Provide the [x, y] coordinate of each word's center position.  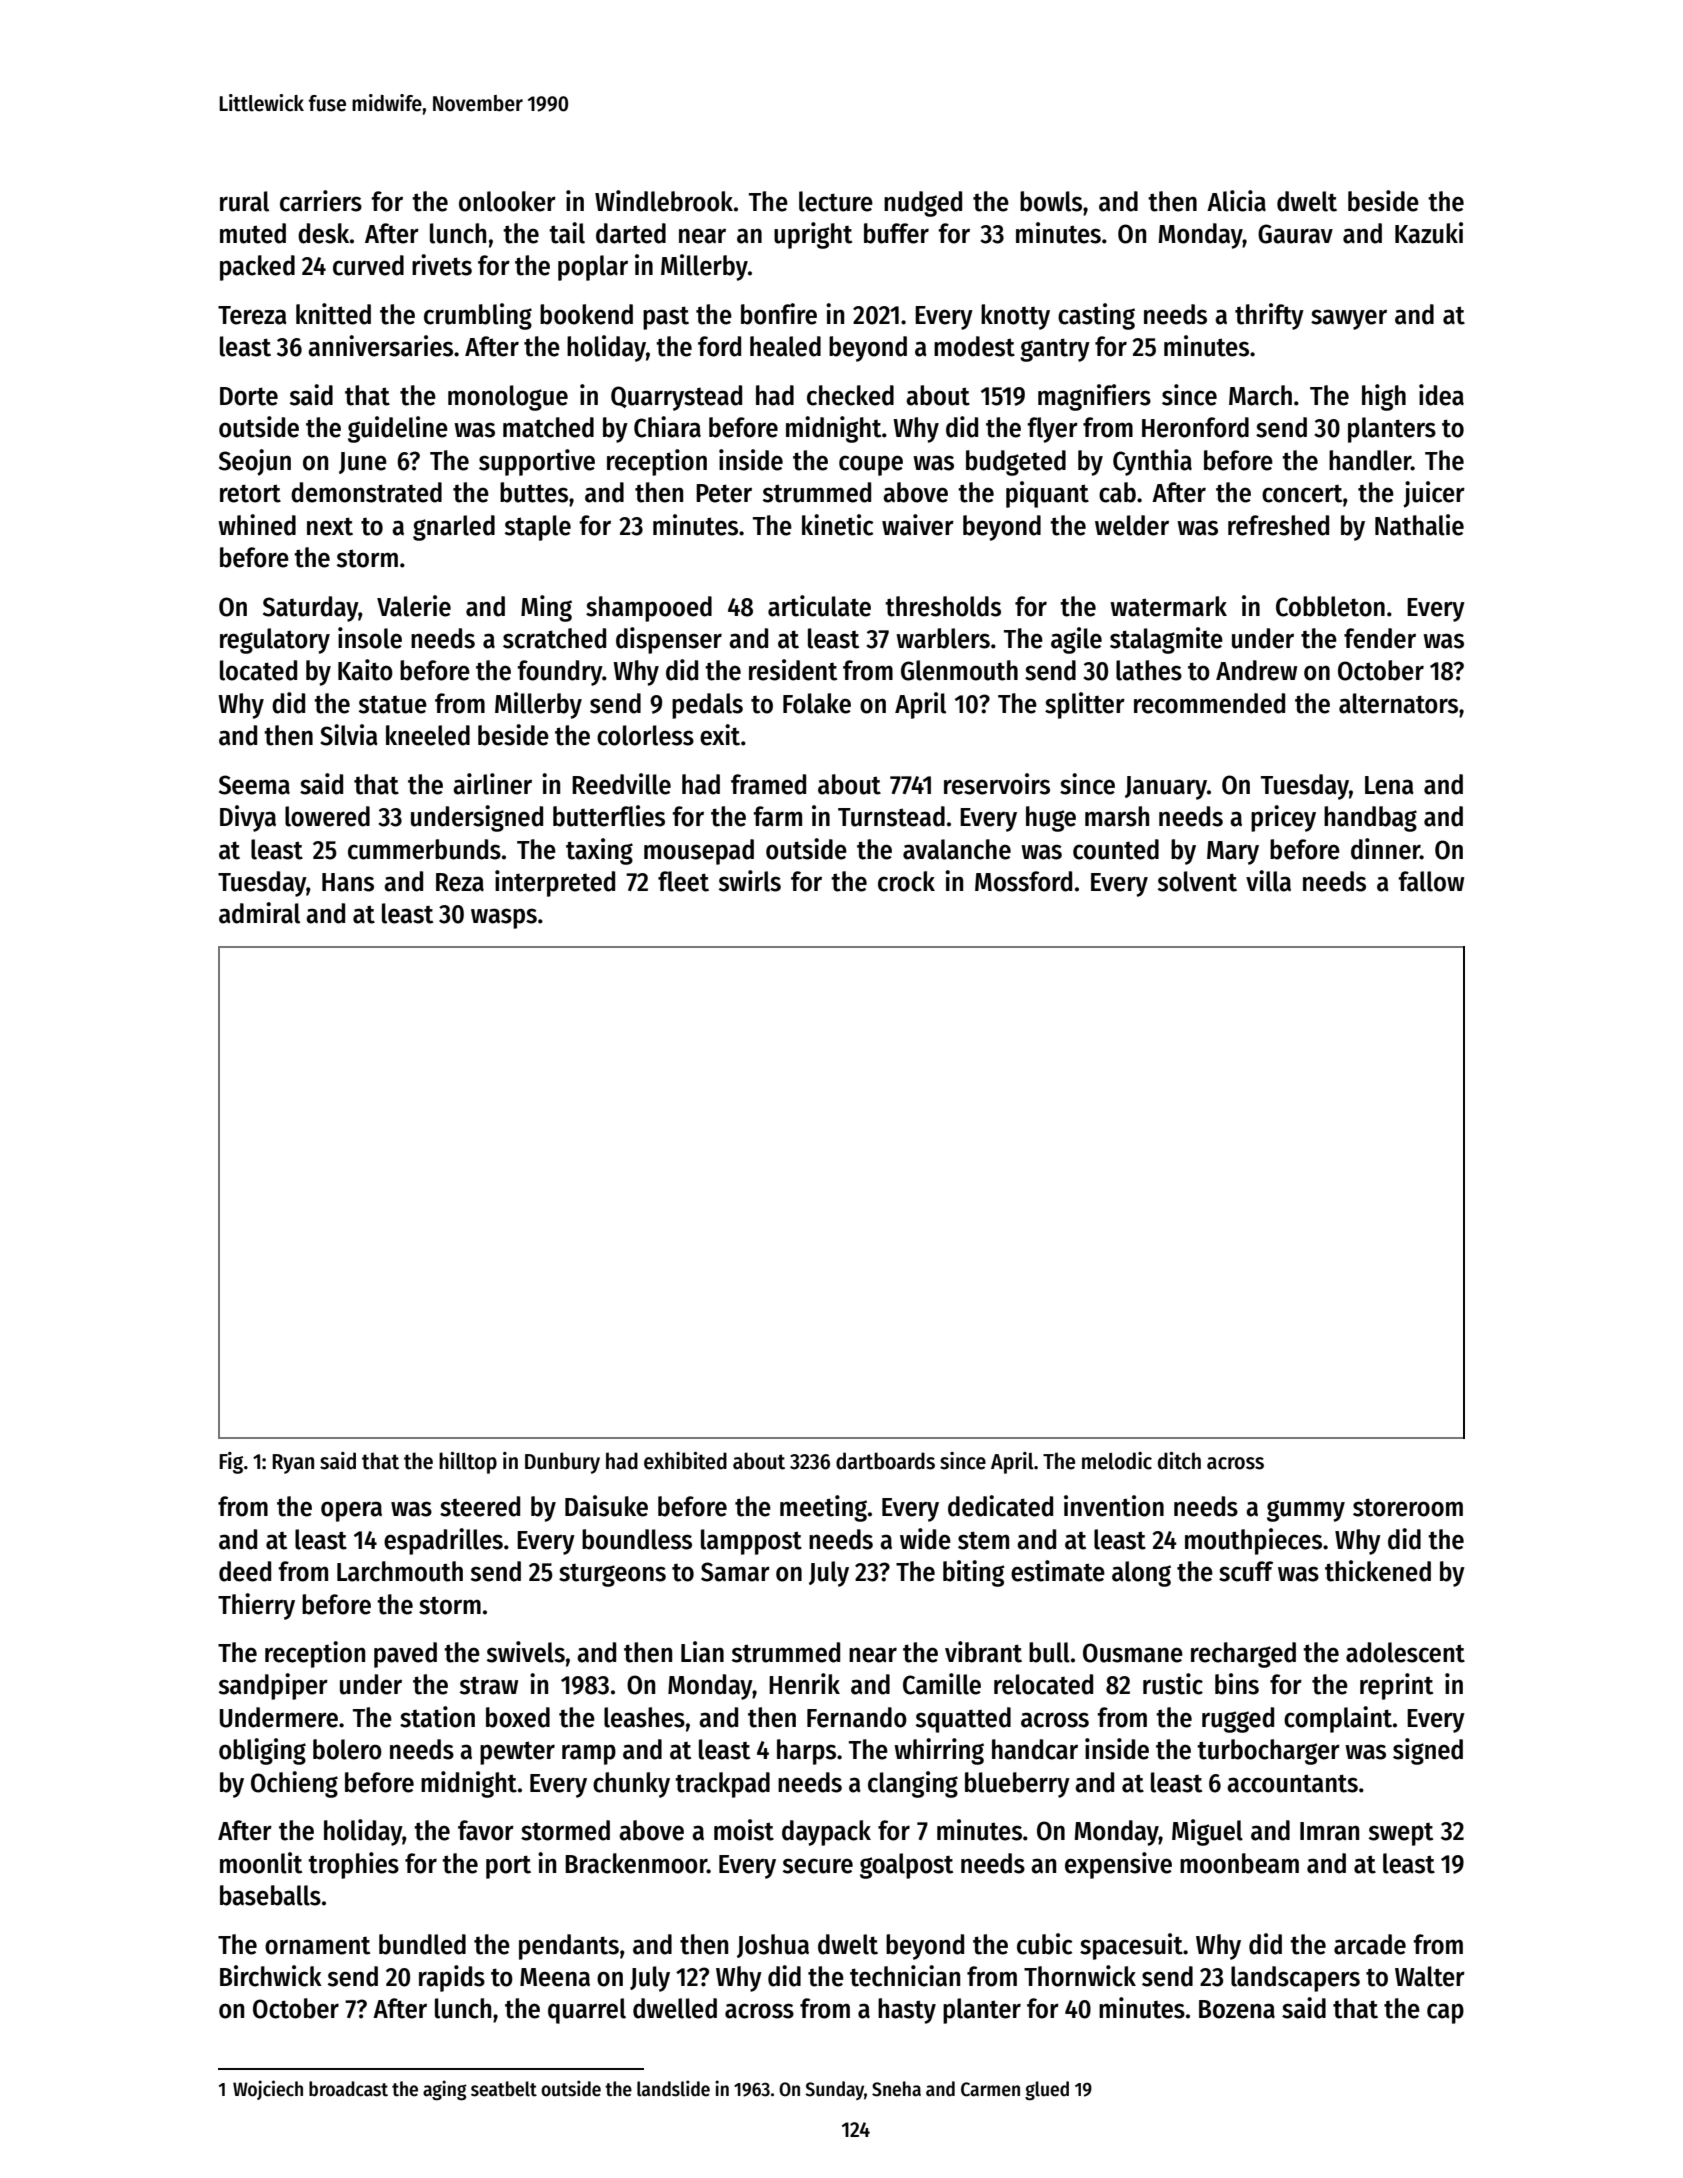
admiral [259, 913]
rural [244, 201]
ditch [1179, 1461]
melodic [1117, 1461]
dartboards [885, 1461]
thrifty [1269, 316]
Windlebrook [664, 201]
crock [906, 881]
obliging [262, 1751]
